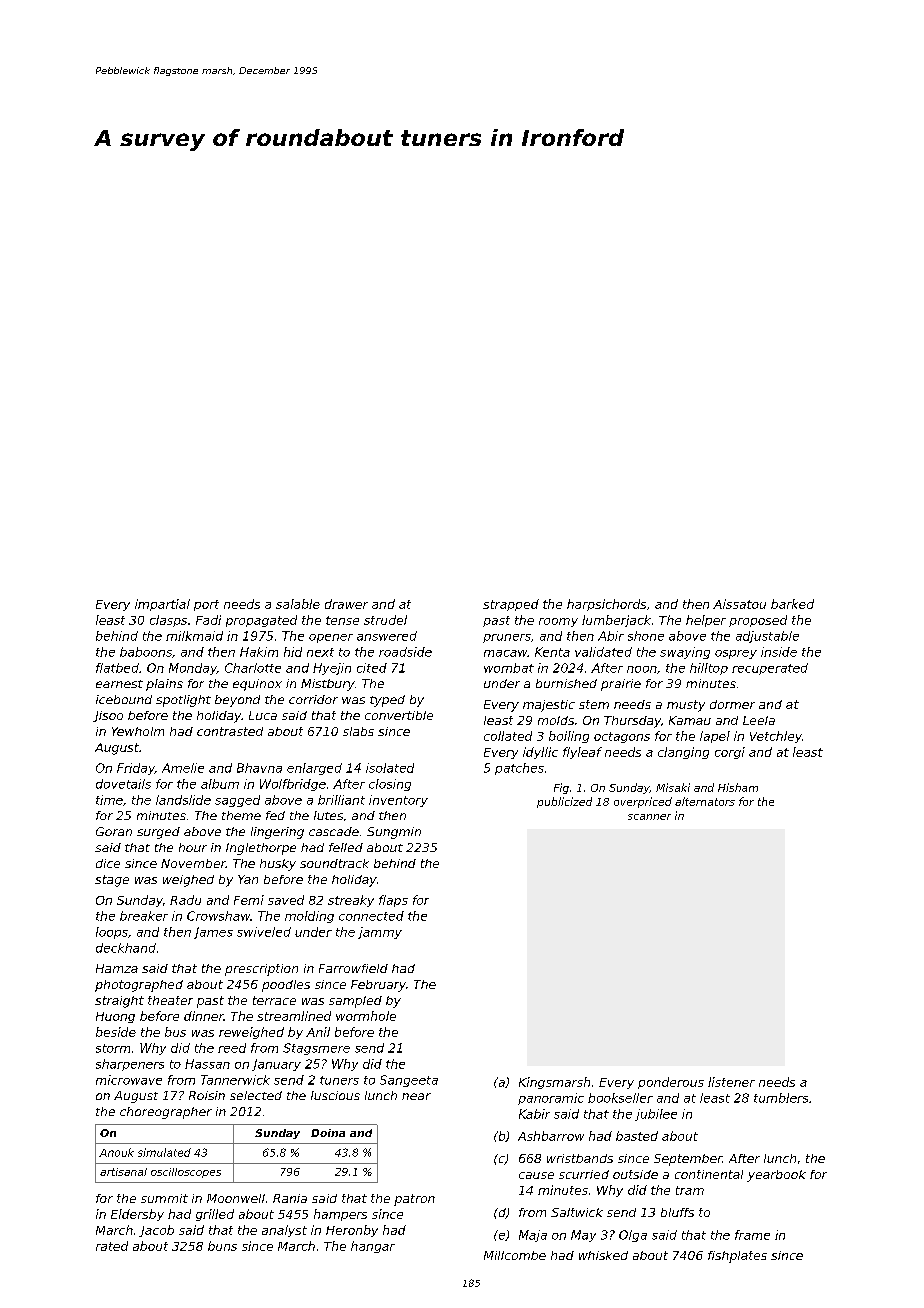 This document has height=1308, width=924. What do you see at coordinates (156, 1231) in the document?
I see `Jacob` at bounding box center [156, 1231].
